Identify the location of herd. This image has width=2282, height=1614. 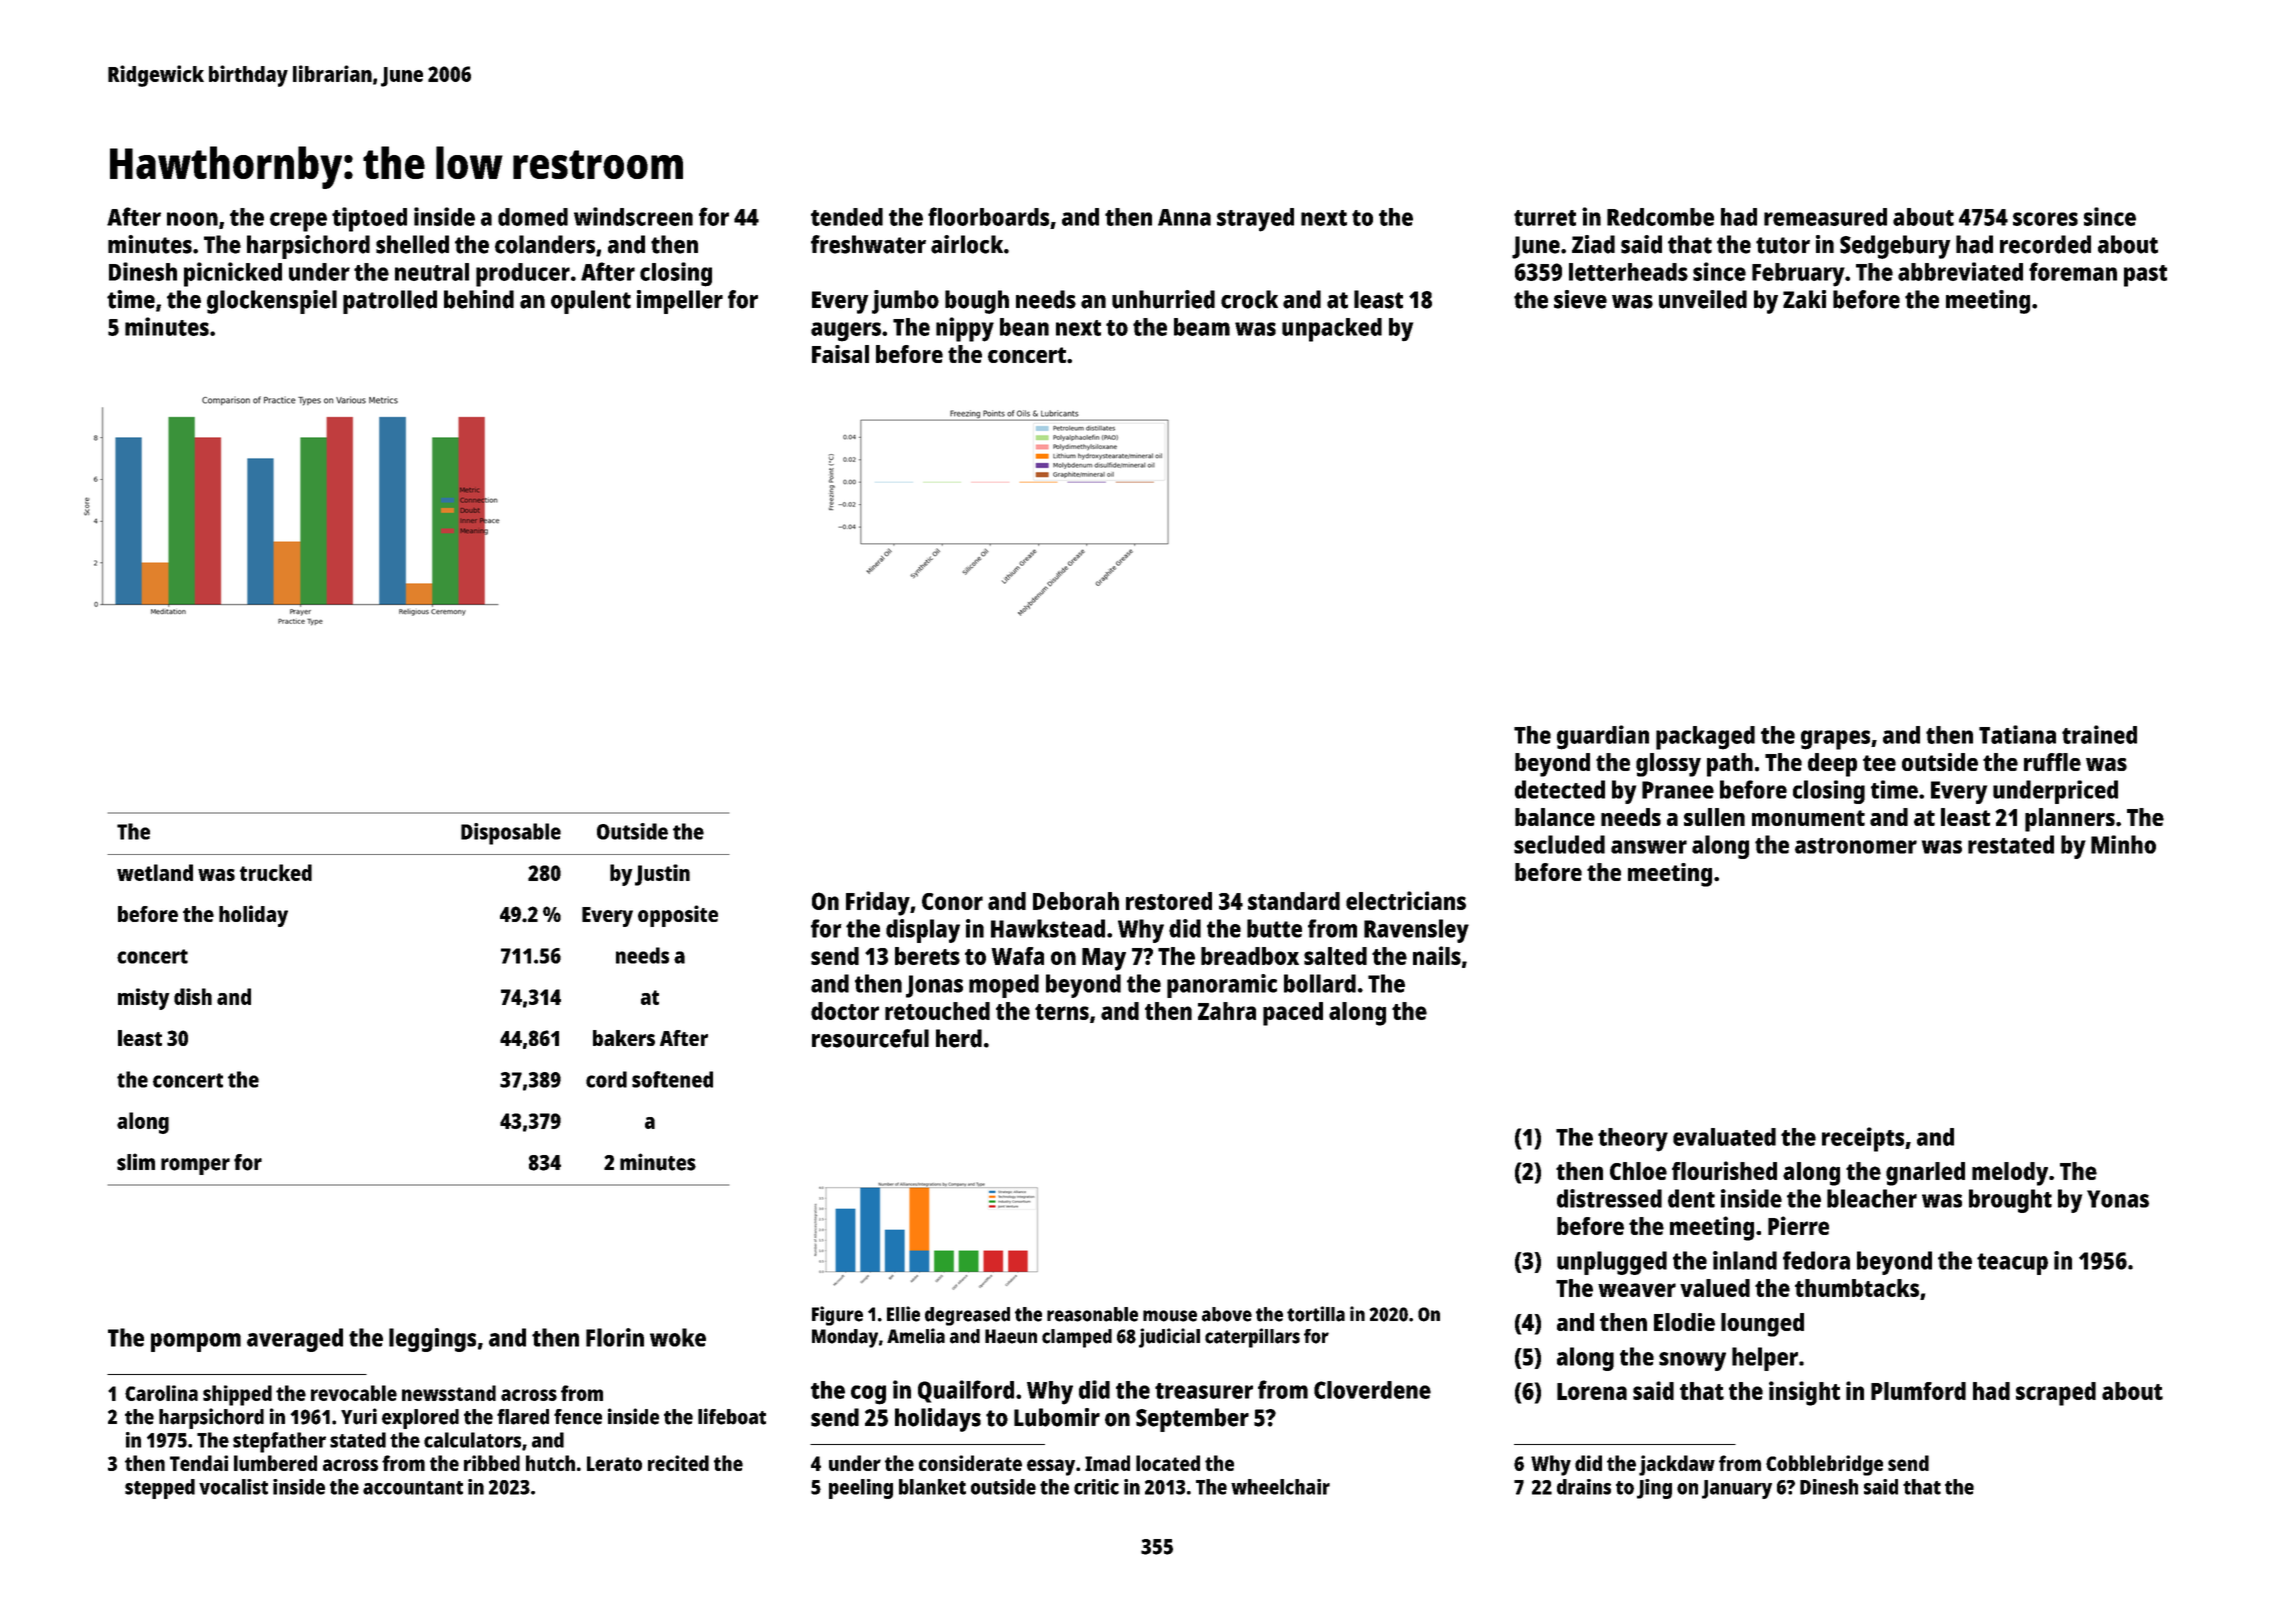
(959, 1038).
